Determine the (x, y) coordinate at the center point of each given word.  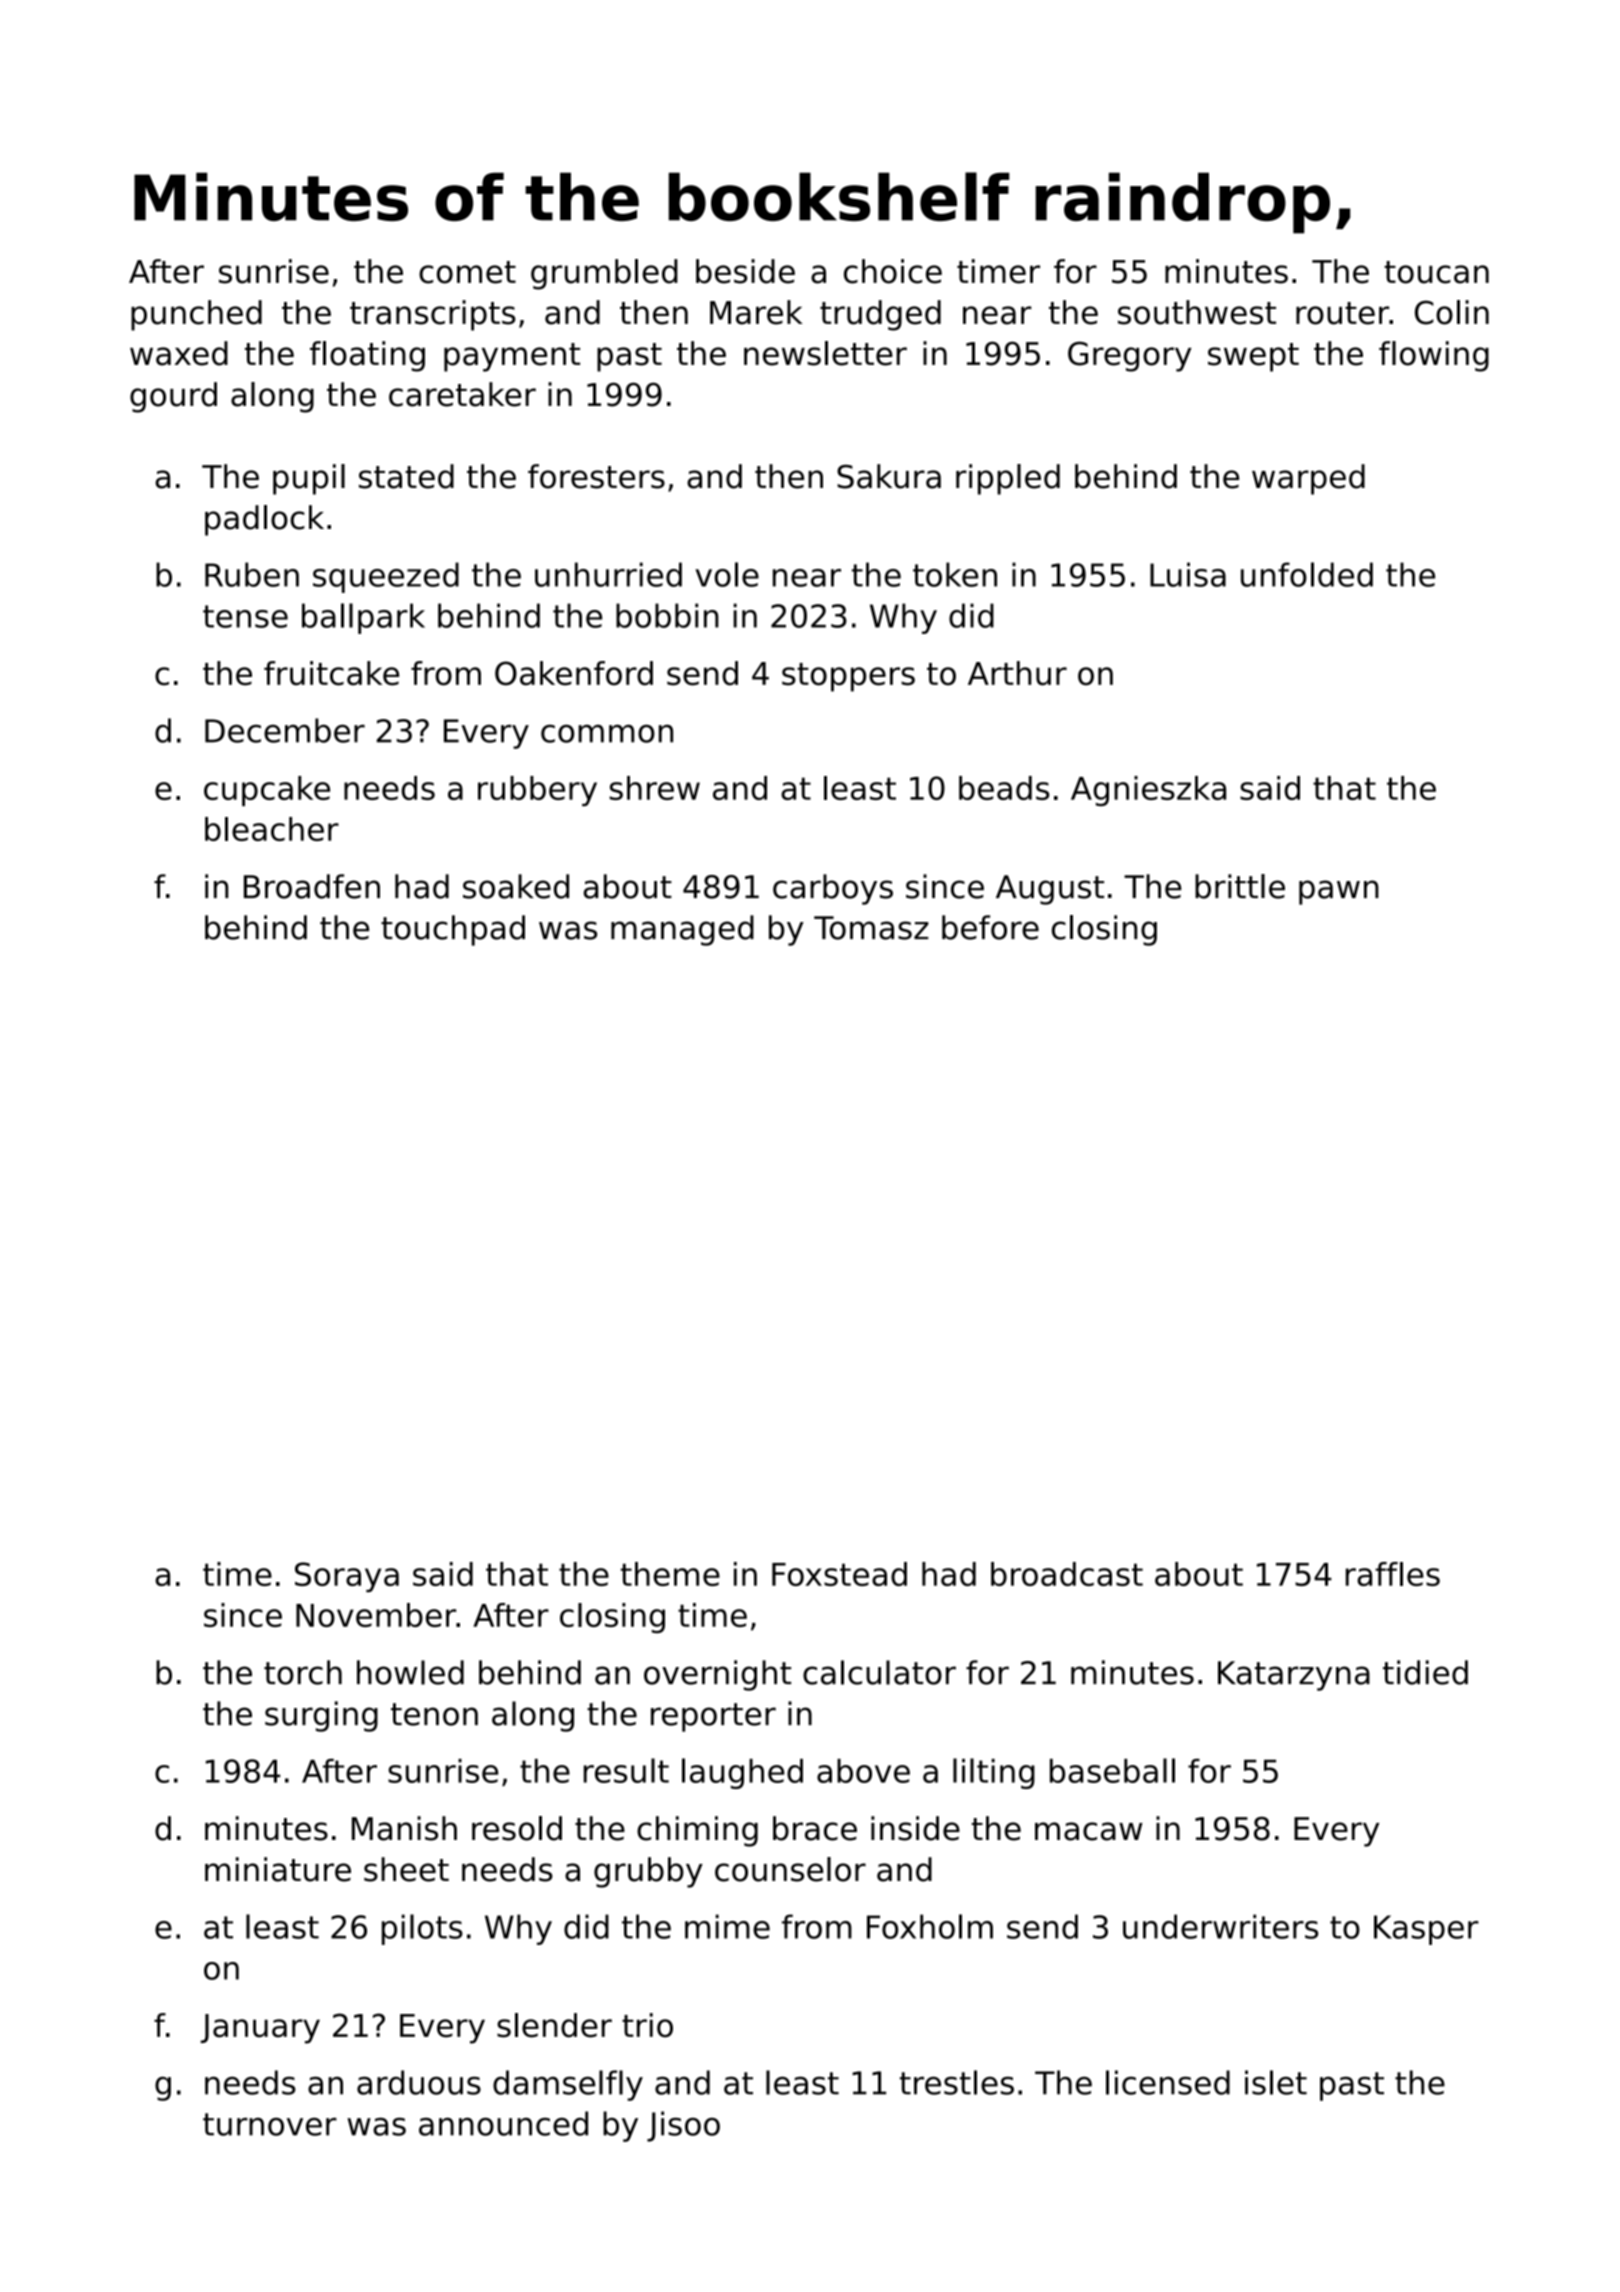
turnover (270, 2124)
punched (196, 315)
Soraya (347, 1577)
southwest (1197, 312)
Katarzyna (1294, 1676)
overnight (717, 1675)
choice (893, 271)
